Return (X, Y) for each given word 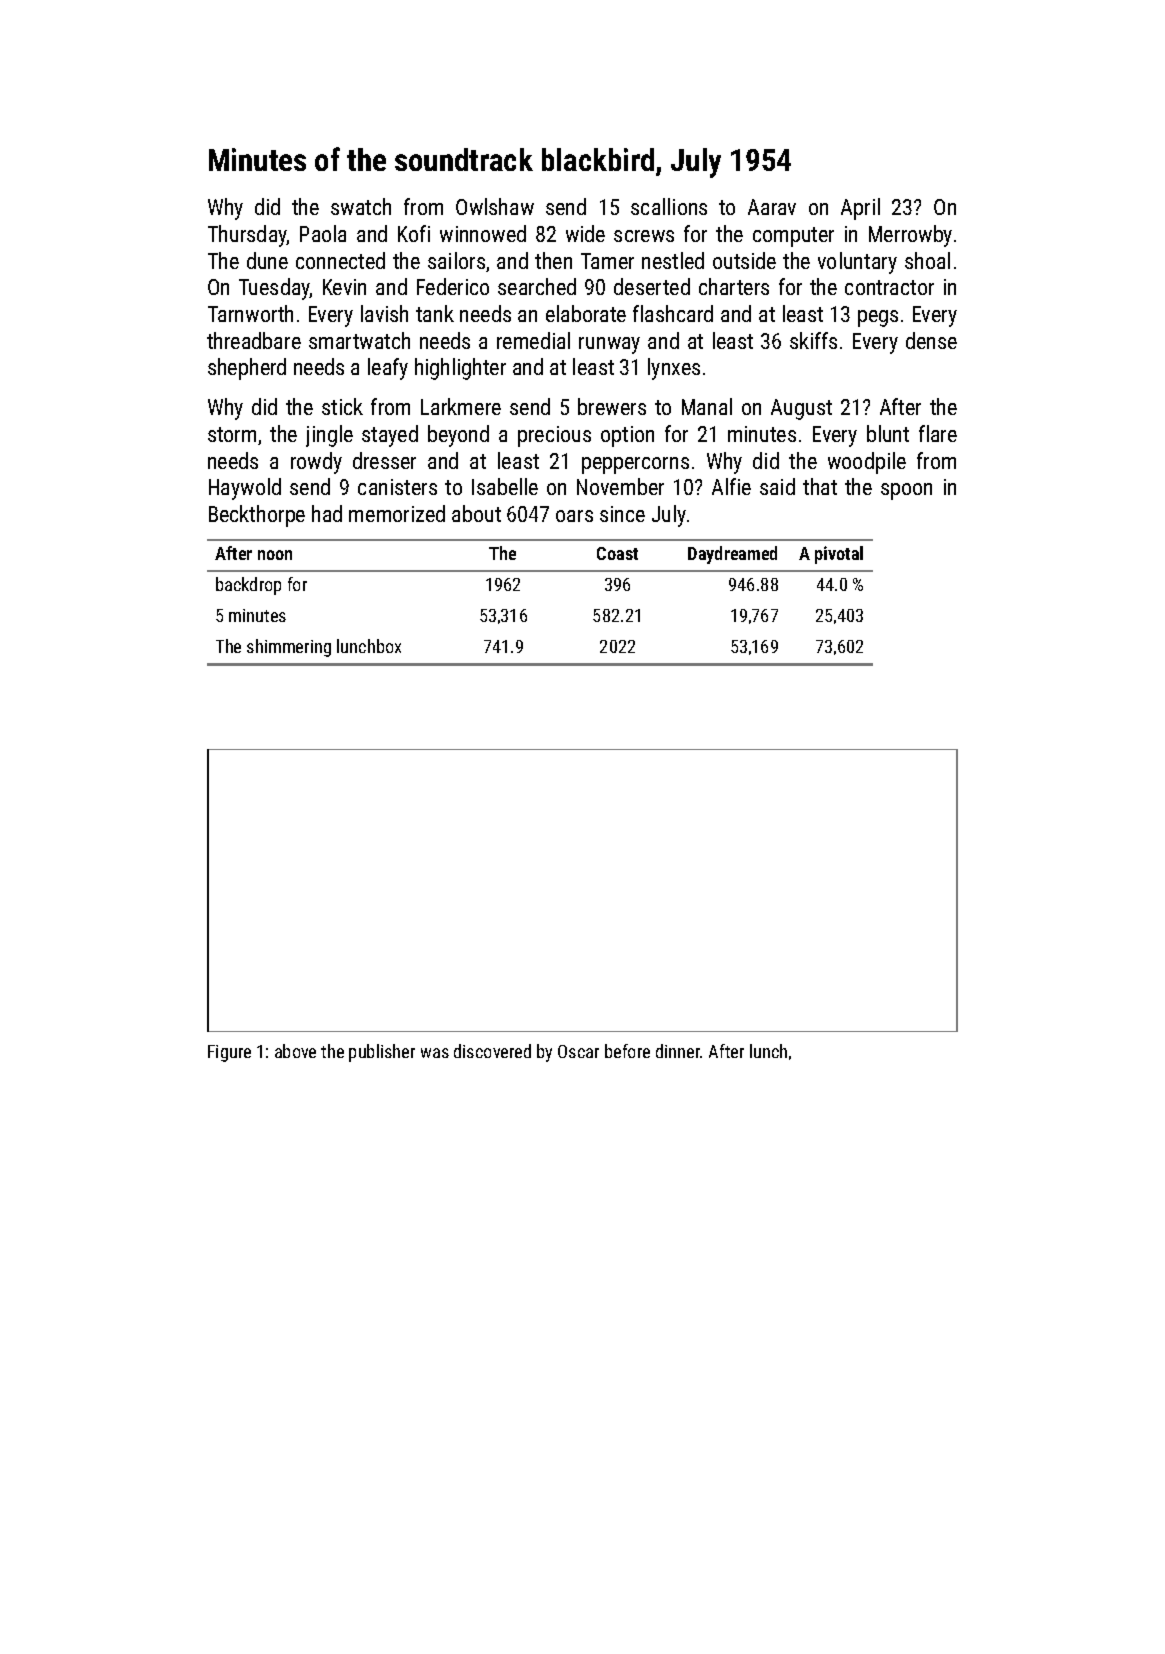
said (777, 486)
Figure (229, 1053)
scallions (669, 206)
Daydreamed (732, 555)
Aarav (772, 207)
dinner (678, 1051)
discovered (492, 1051)
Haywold (245, 489)
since (622, 514)
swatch (361, 206)
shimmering (289, 648)
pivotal (839, 555)
